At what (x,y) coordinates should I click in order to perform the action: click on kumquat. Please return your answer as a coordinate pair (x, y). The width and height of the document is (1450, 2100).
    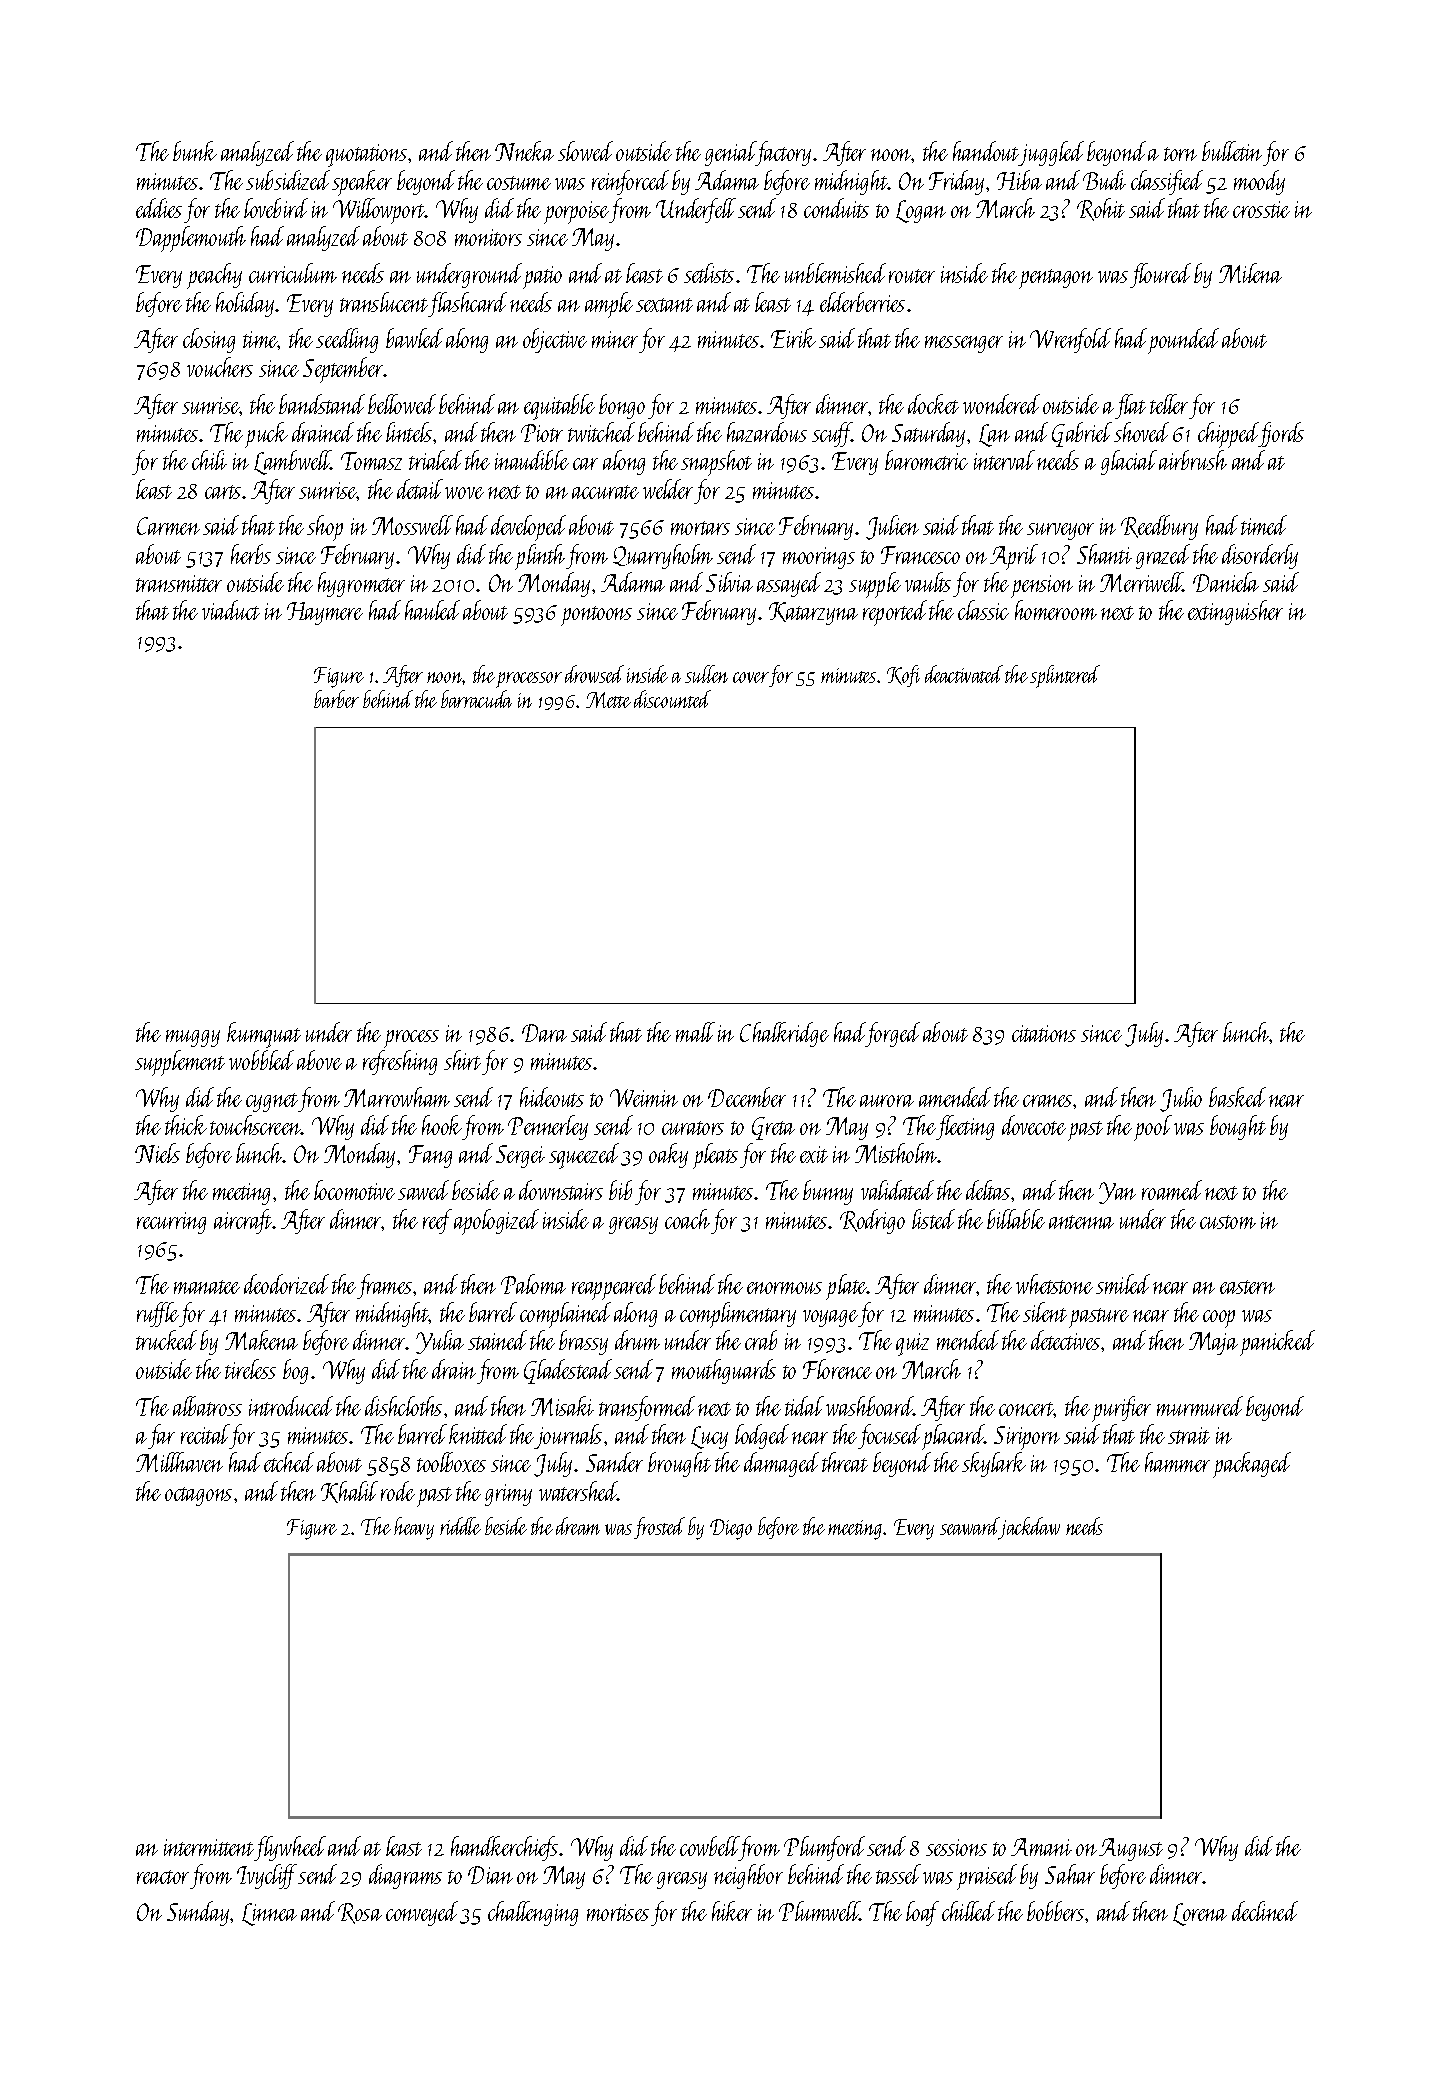
    Looking at the image, I should click on (264, 1035).
